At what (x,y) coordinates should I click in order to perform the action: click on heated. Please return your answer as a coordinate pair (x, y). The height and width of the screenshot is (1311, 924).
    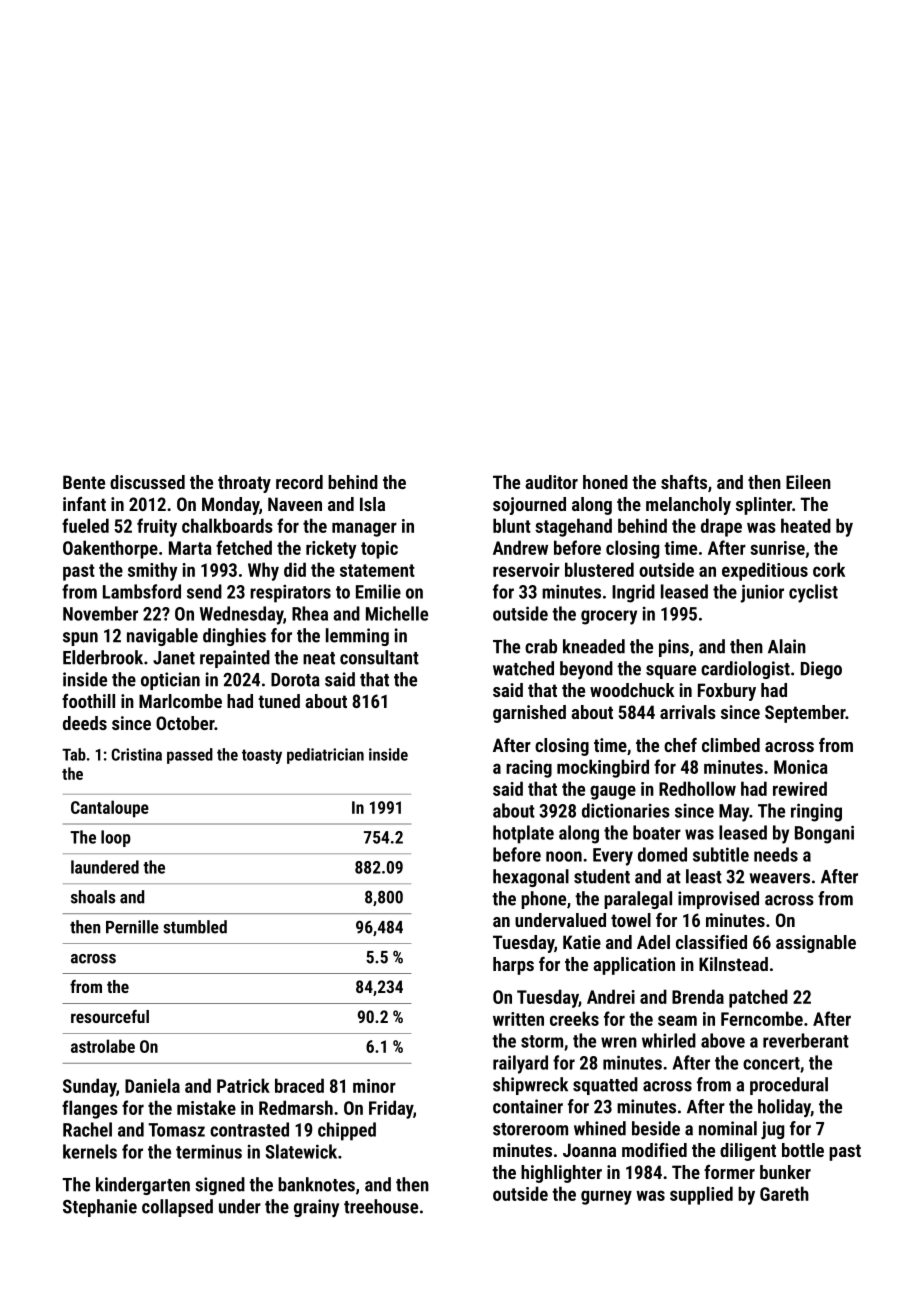
    Looking at the image, I should click on (806, 525).
